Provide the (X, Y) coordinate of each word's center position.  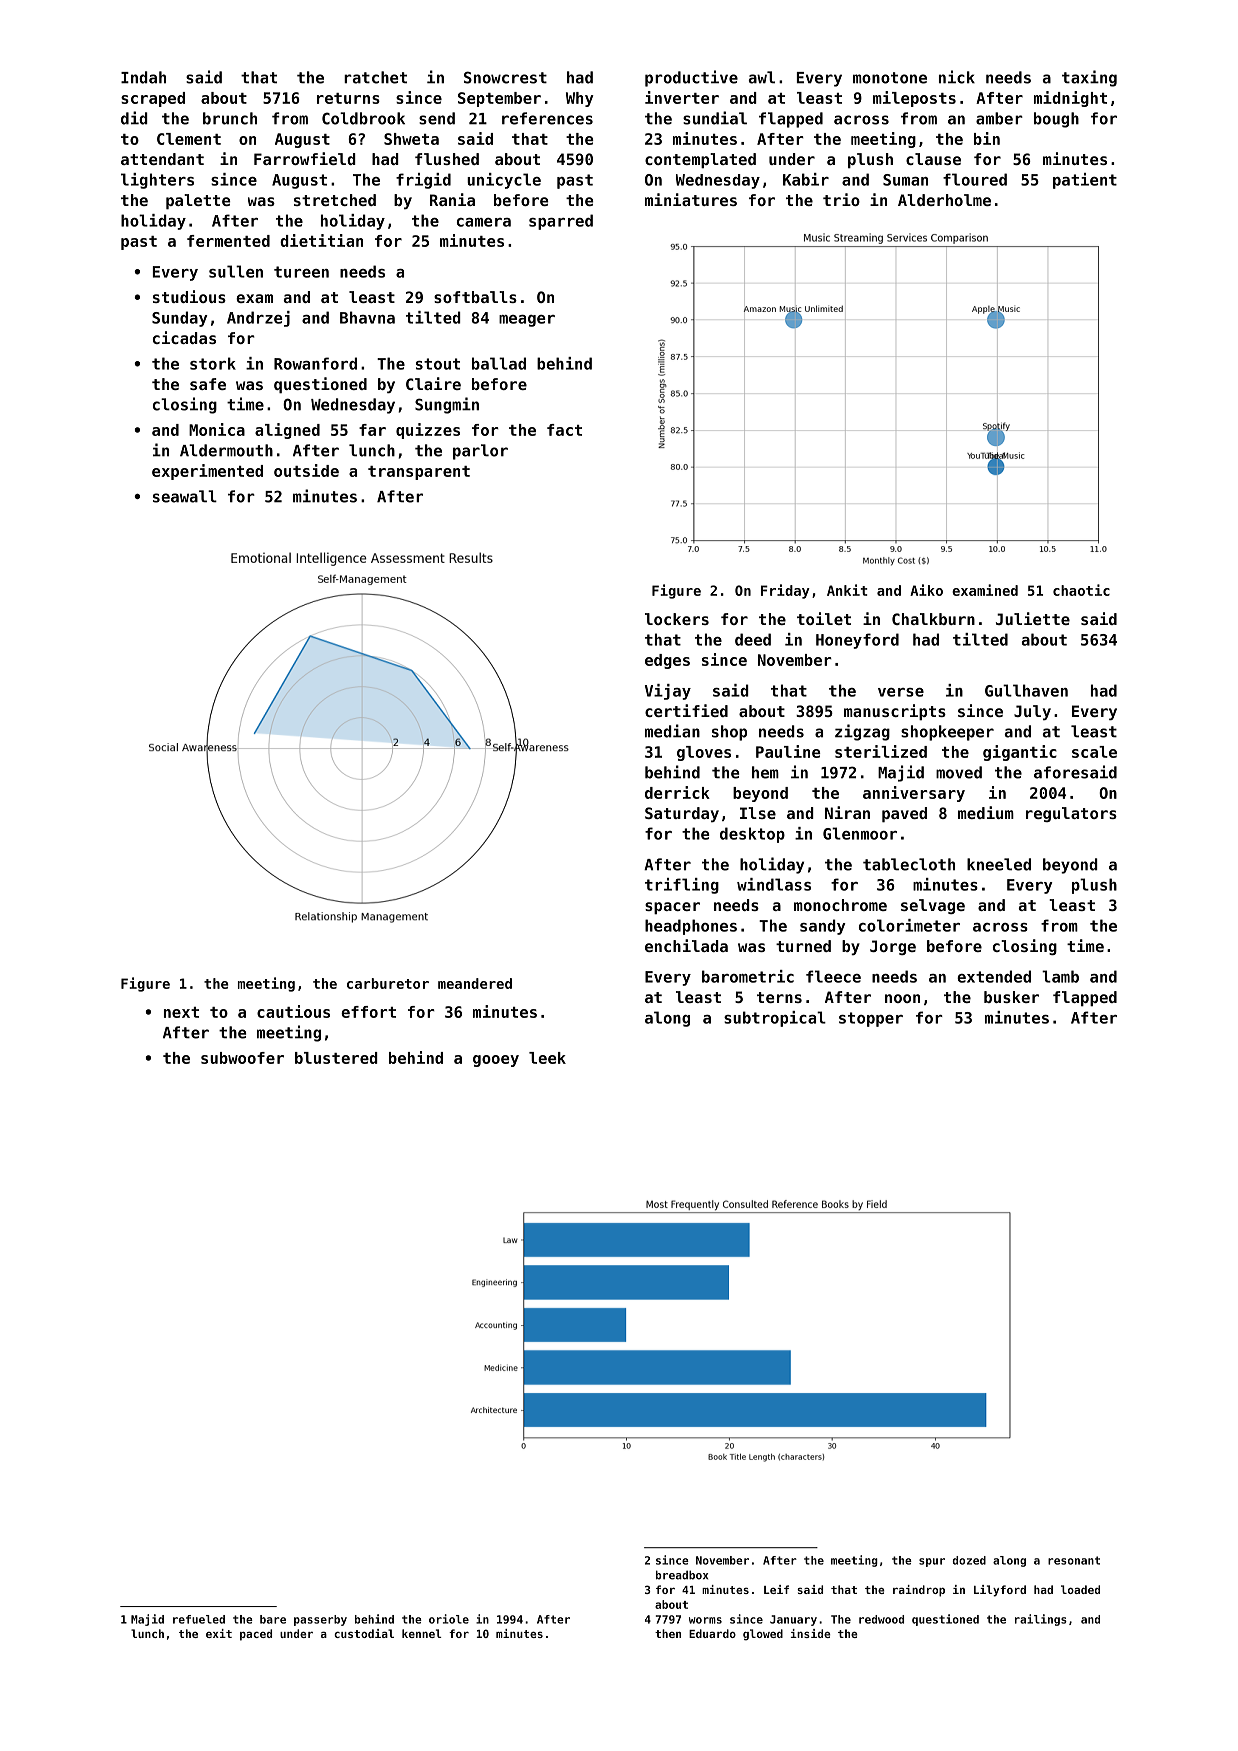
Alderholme (944, 200)
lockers (677, 619)
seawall (185, 496)
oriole (449, 1619)
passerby (320, 1620)
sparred (561, 222)
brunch (230, 118)
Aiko (926, 590)
